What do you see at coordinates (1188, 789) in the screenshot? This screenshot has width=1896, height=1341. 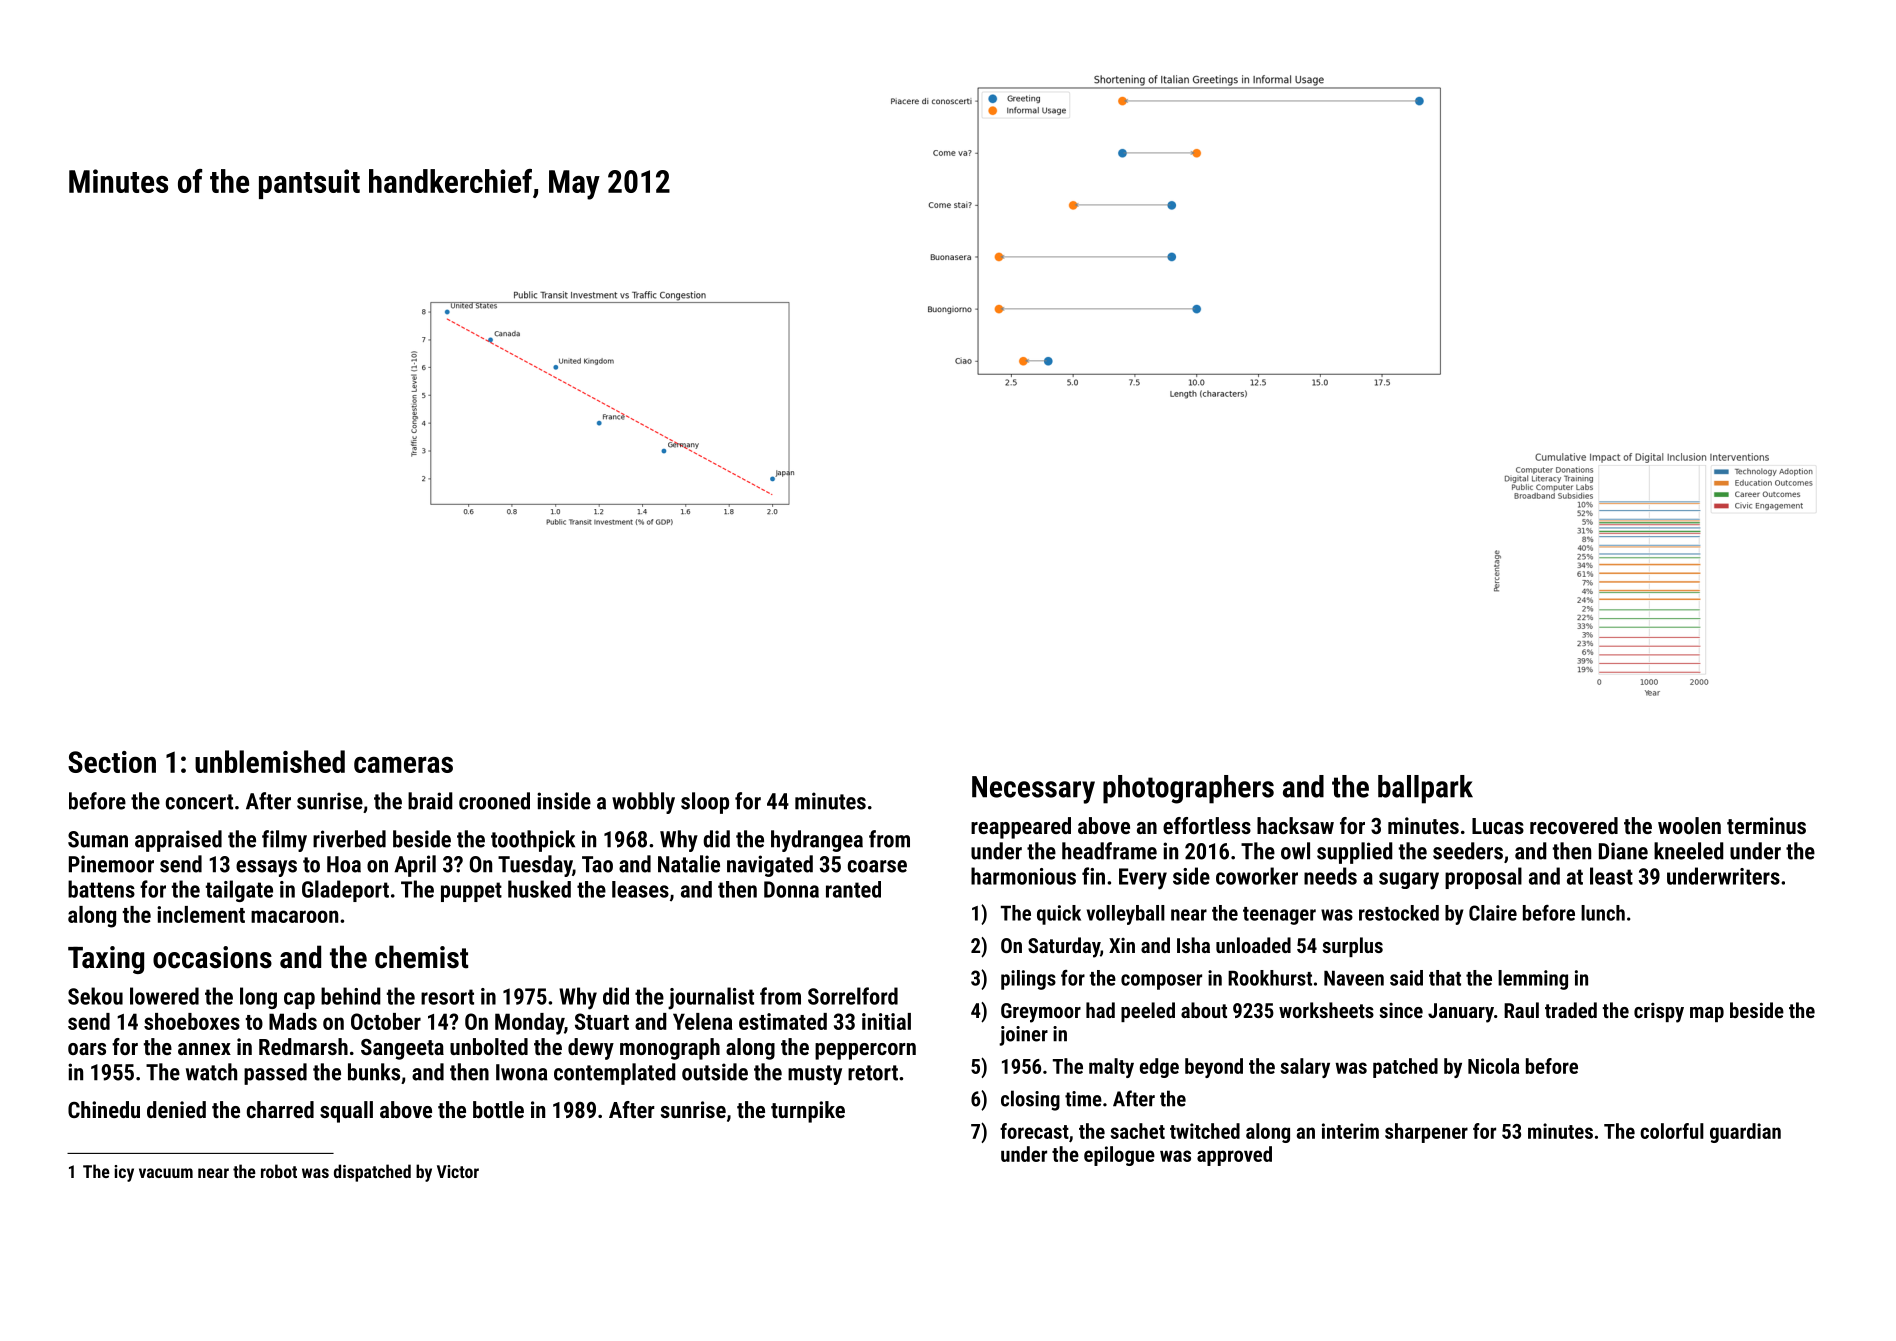 I see `photographers` at bounding box center [1188, 789].
